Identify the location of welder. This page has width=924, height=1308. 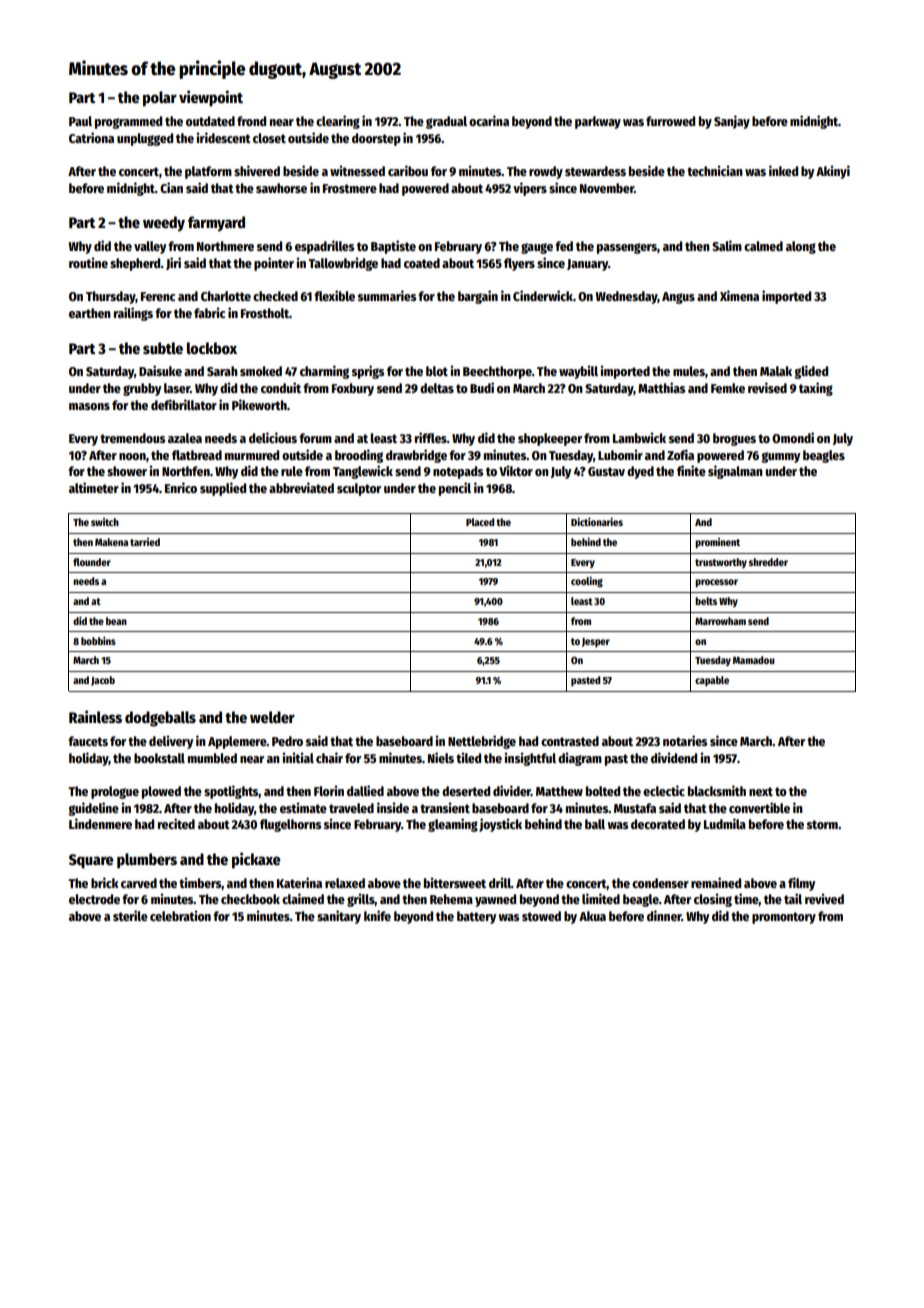
(272, 717).
